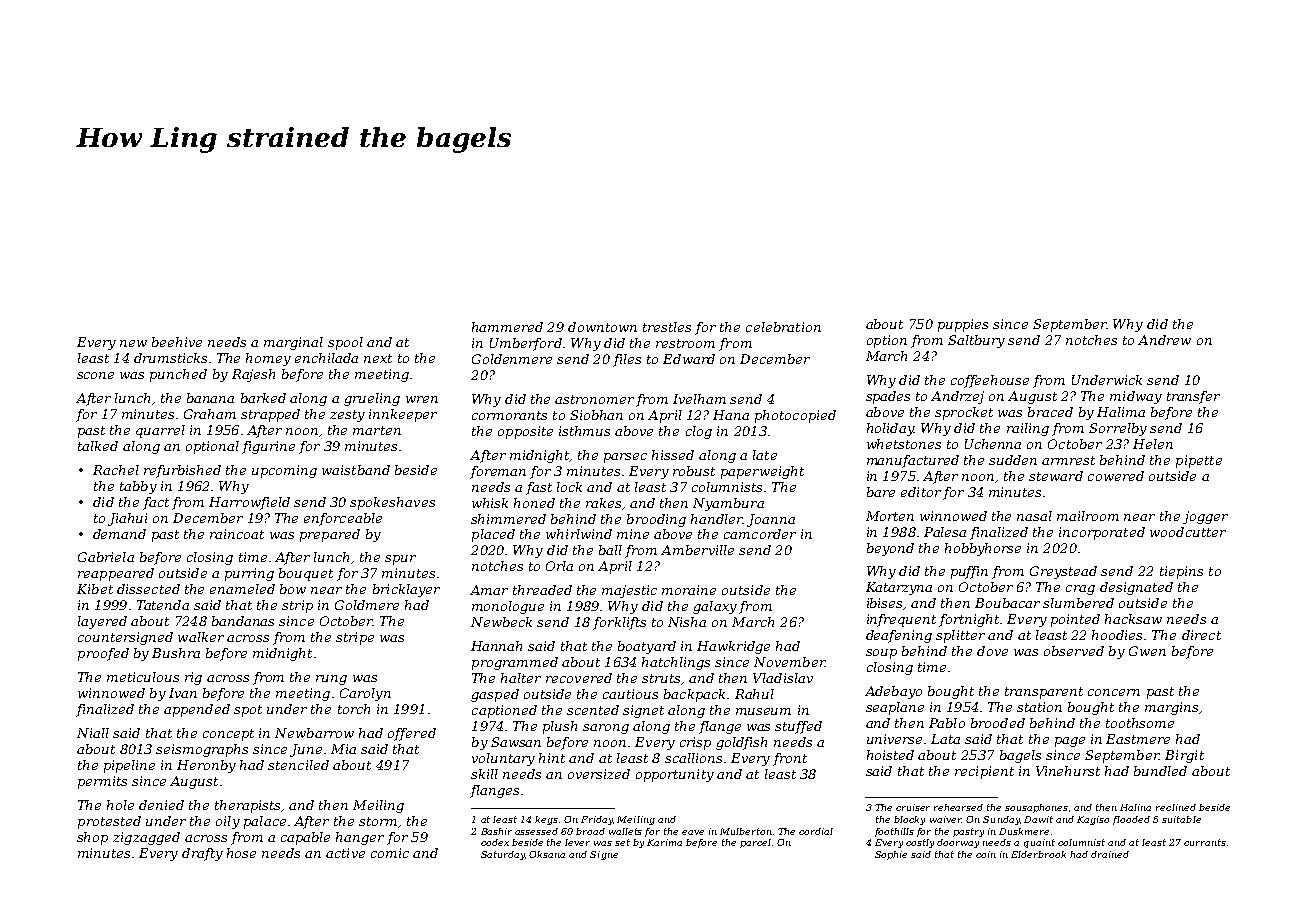 This document has width=1308, height=924. Describe the element at coordinates (501, 622) in the document. I see `Newbeck` at that location.
